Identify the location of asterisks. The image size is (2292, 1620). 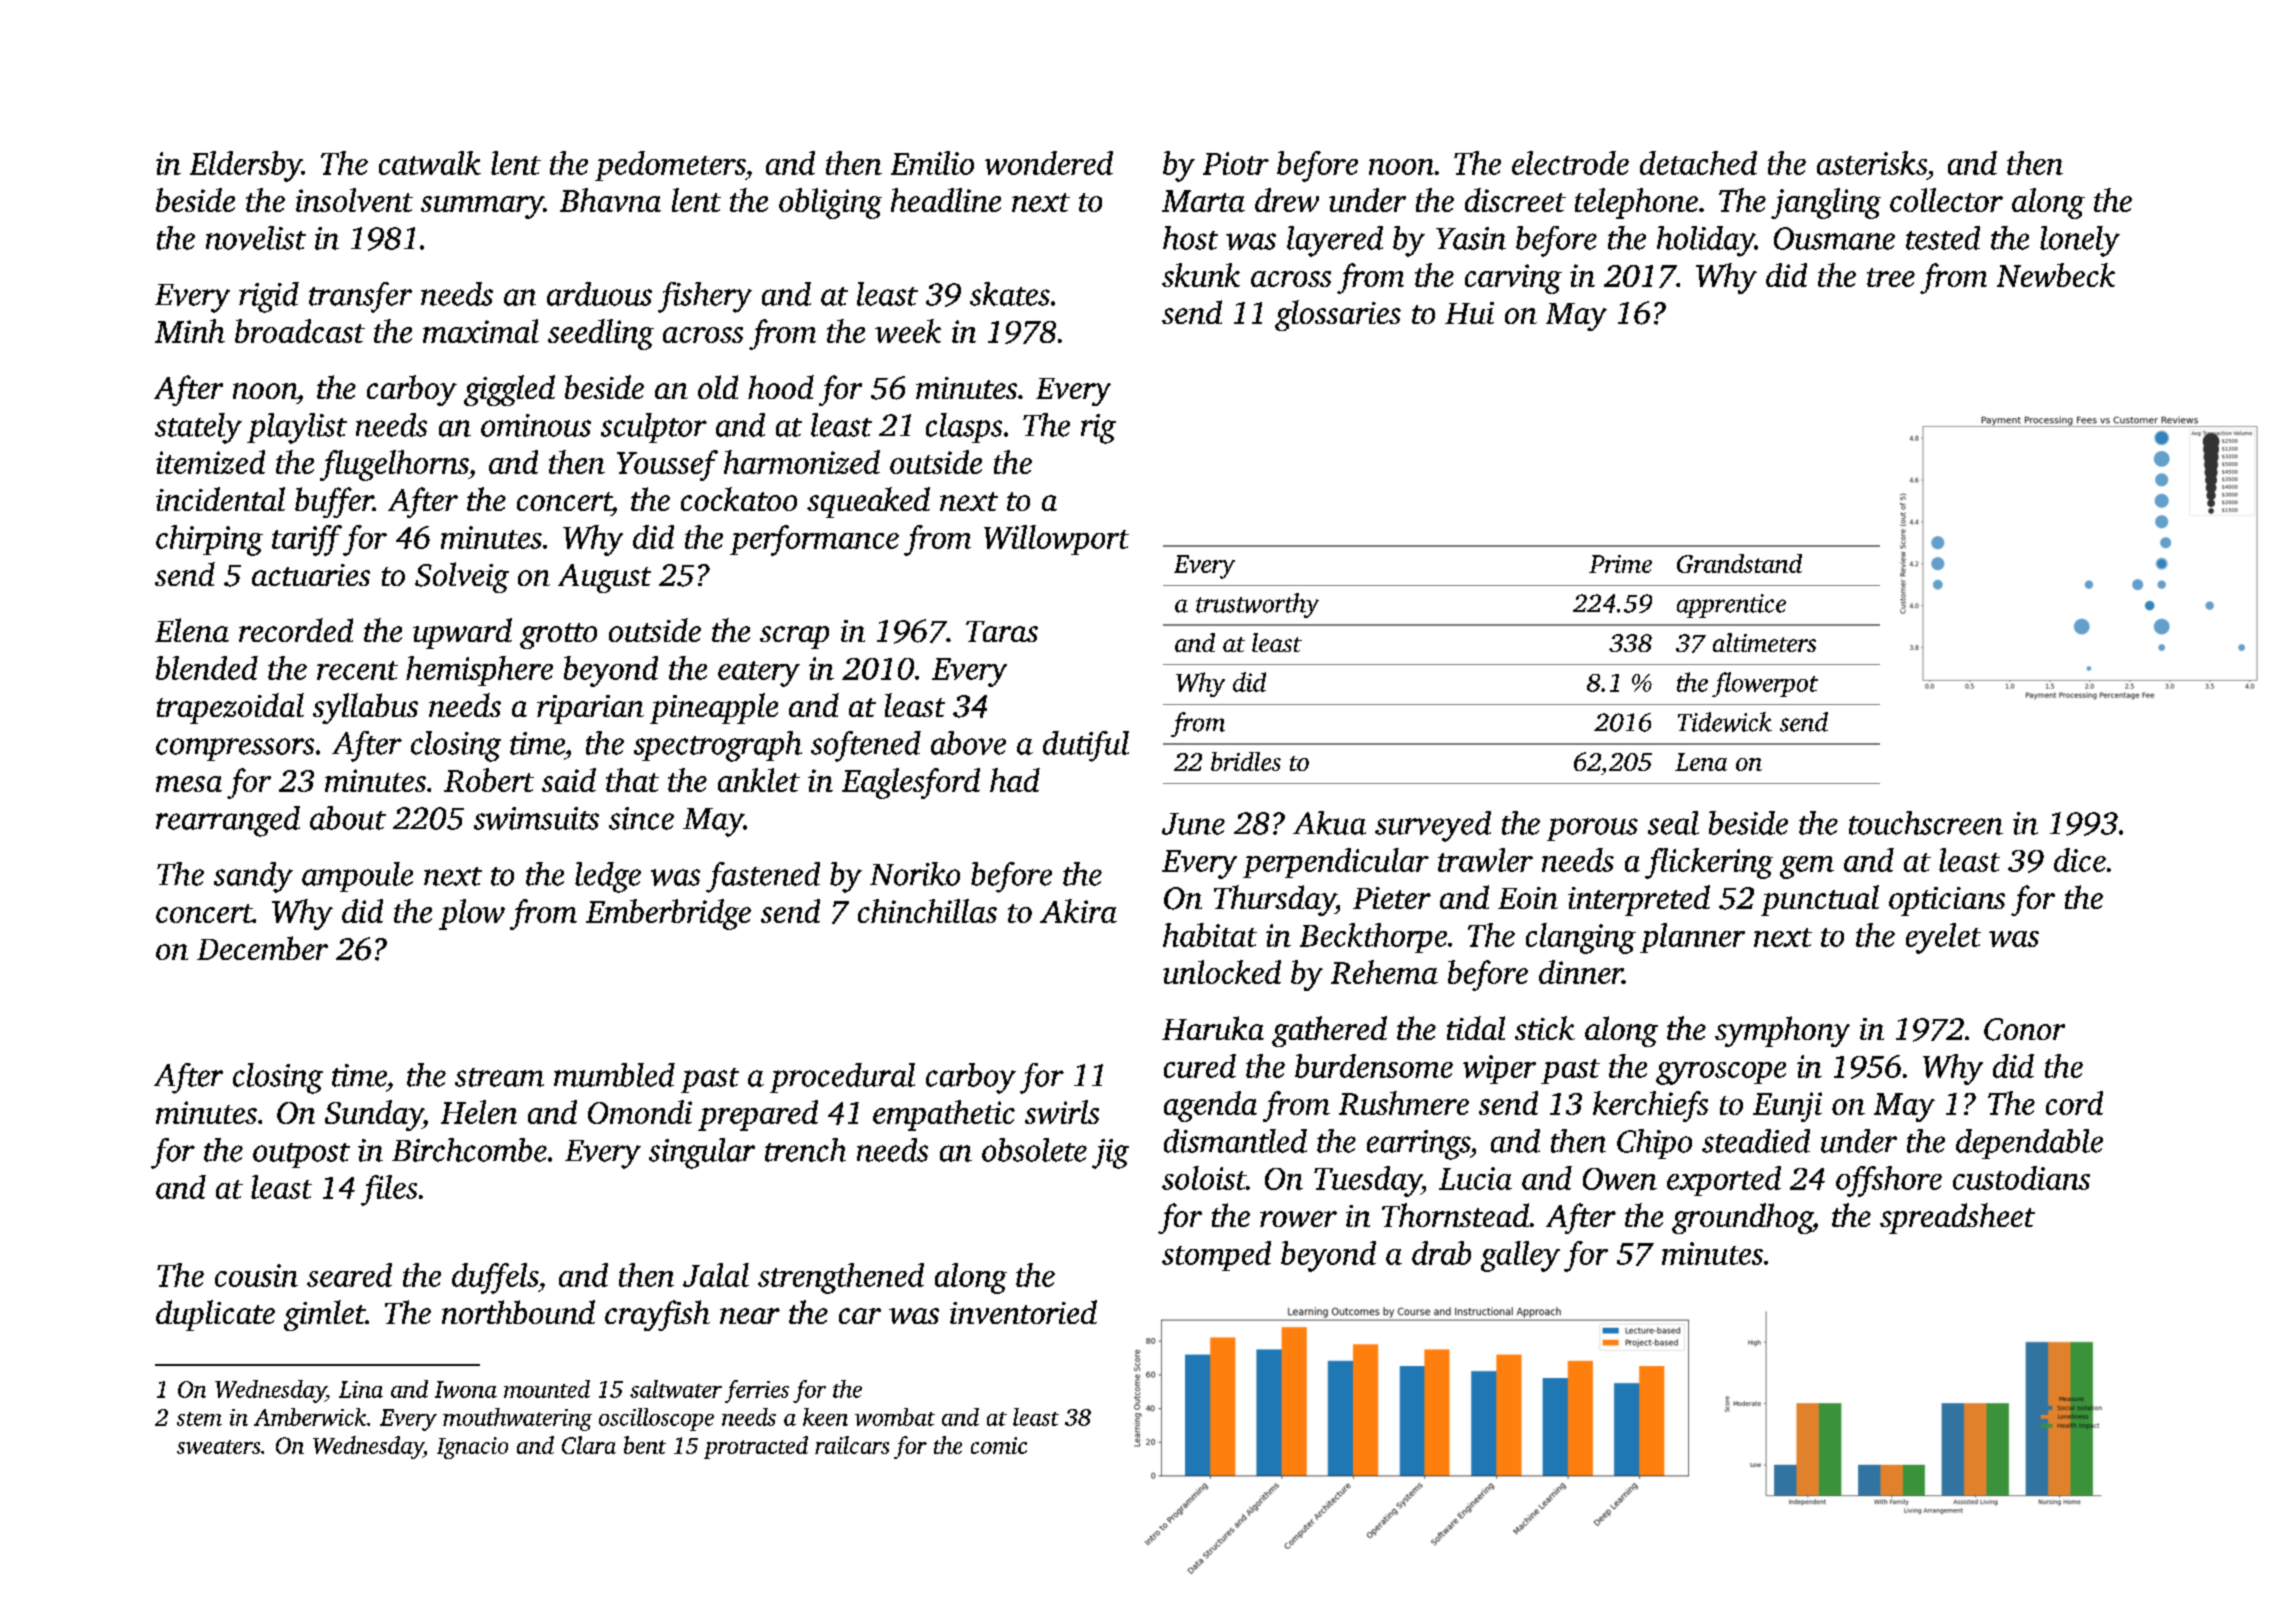
(1872, 163).
